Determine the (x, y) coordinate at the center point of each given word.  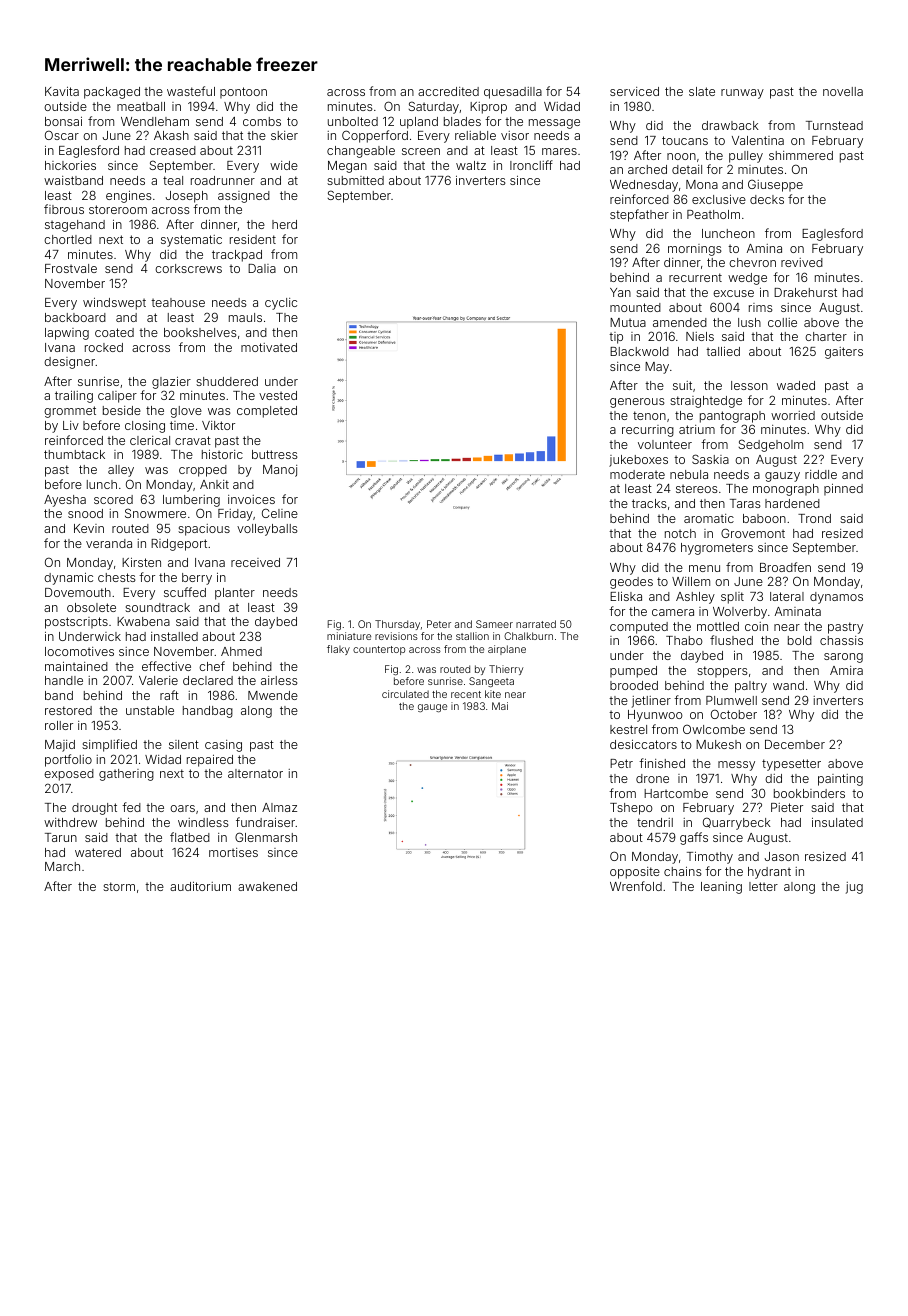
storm (119, 886)
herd (284, 224)
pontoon (243, 93)
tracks (649, 503)
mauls (245, 317)
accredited (448, 91)
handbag (208, 712)
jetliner (651, 702)
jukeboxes (638, 461)
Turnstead (834, 125)
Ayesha (65, 501)
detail (687, 169)
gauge (432, 708)
